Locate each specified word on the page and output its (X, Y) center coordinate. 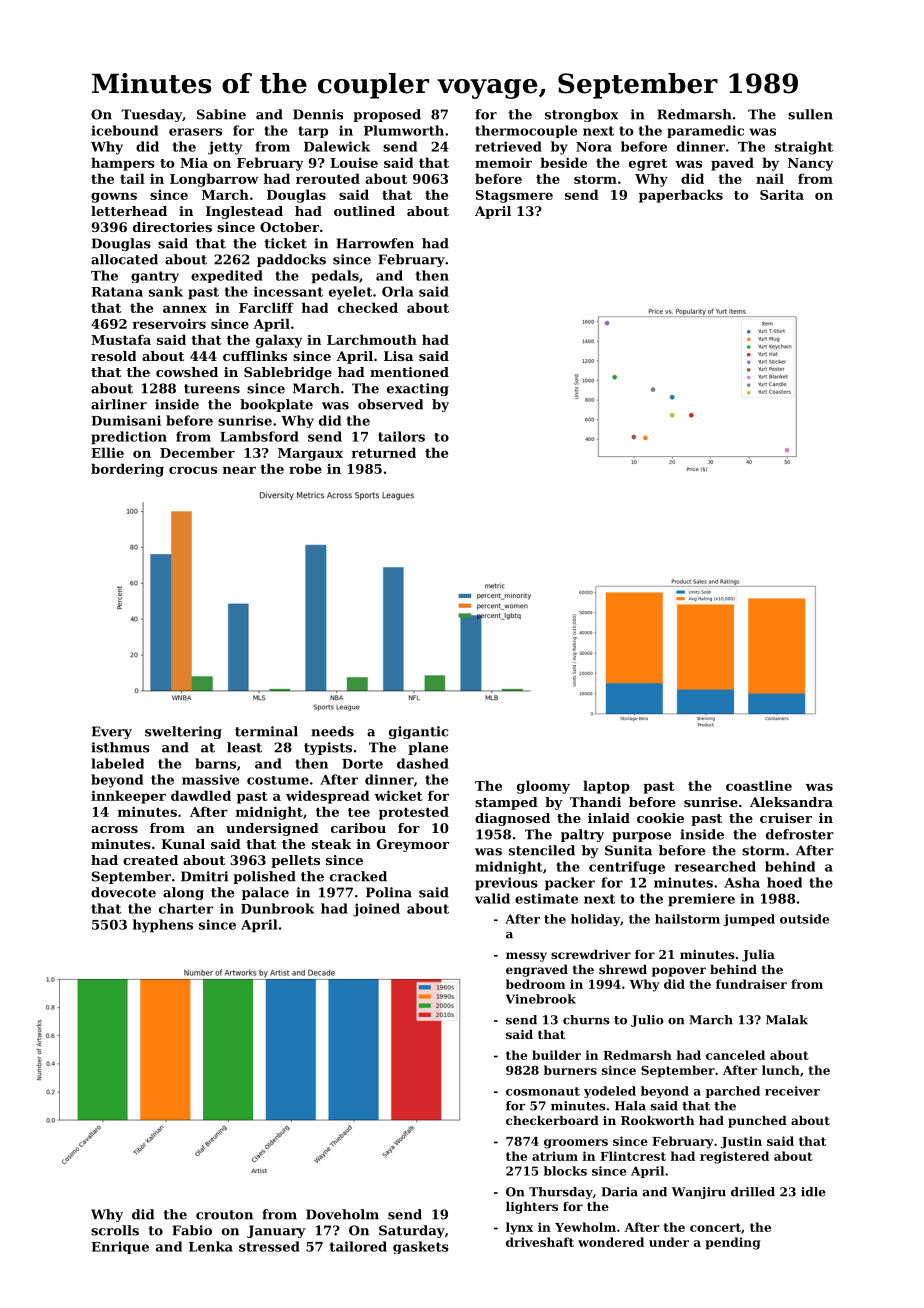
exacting (418, 389)
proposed (387, 115)
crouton (224, 1215)
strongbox (581, 115)
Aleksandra (791, 802)
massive (210, 779)
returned (383, 452)
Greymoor (413, 845)
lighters (532, 1208)
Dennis (318, 114)
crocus (193, 470)
